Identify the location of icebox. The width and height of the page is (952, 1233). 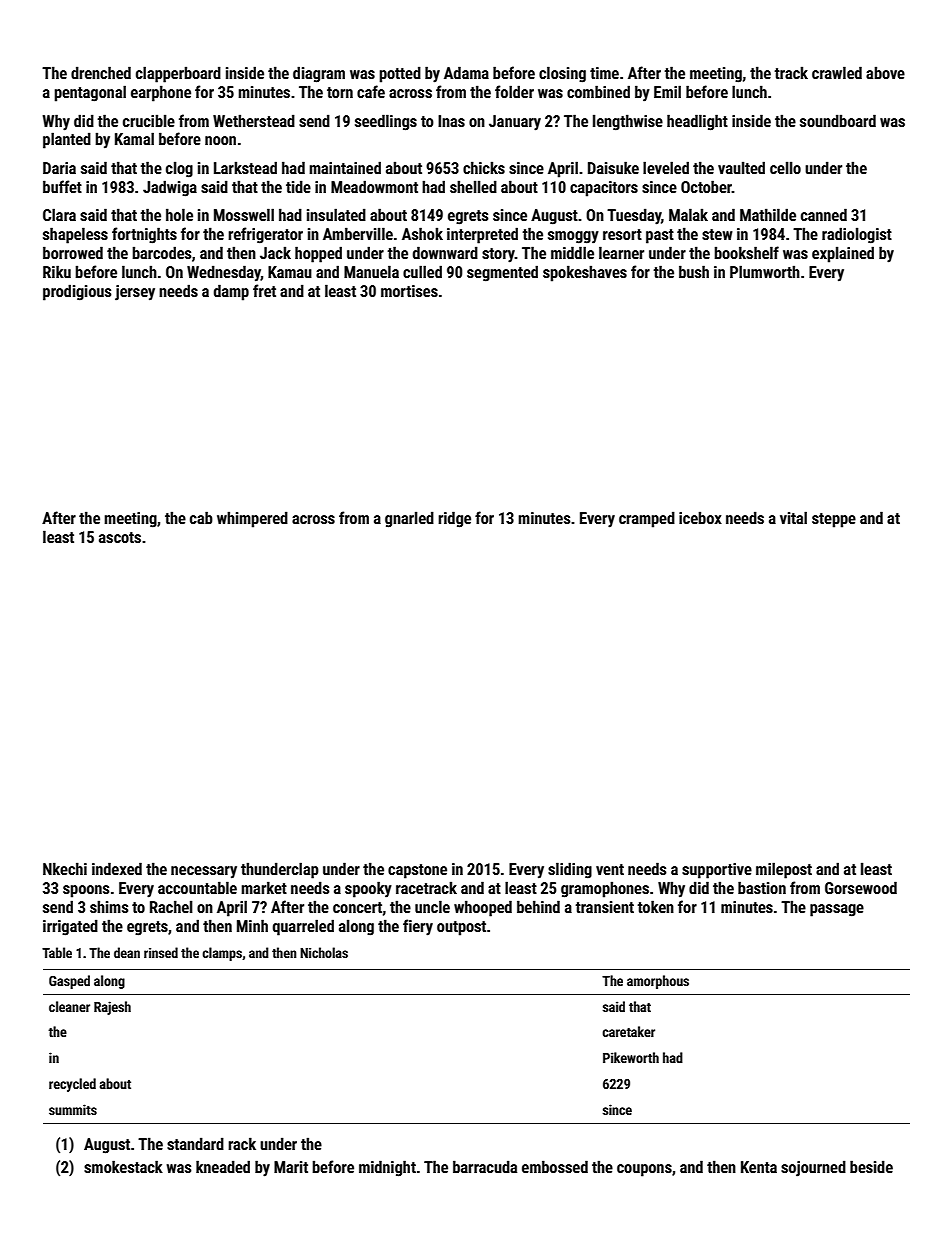
(700, 517).
